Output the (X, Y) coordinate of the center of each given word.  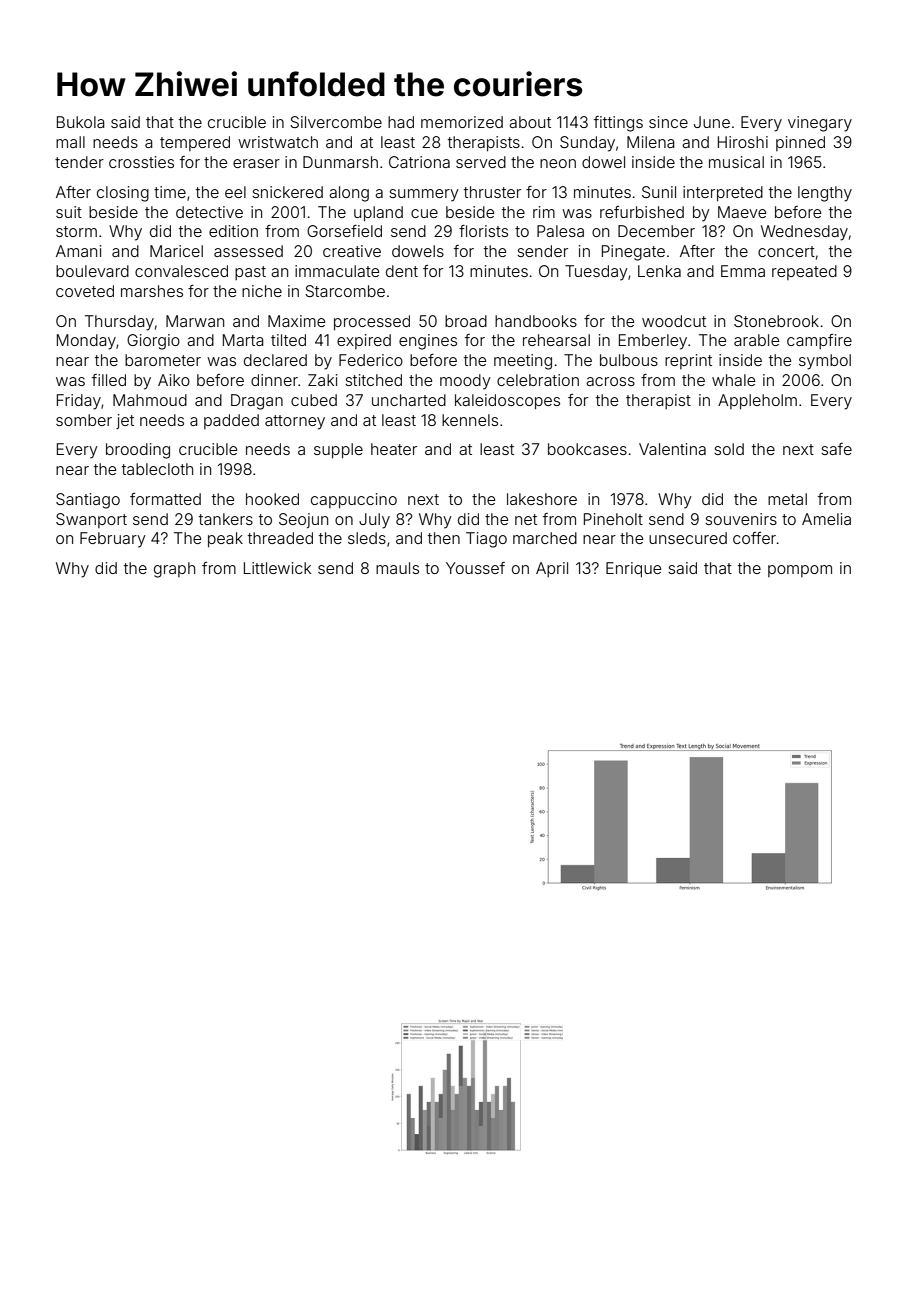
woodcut (674, 321)
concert (786, 251)
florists (483, 231)
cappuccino (354, 501)
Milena (651, 142)
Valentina (672, 449)
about (530, 122)
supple (338, 451)
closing (123, 194)
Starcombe (345, 291)
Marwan (195, 321)
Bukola (81, 122)
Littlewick (277, 568)
